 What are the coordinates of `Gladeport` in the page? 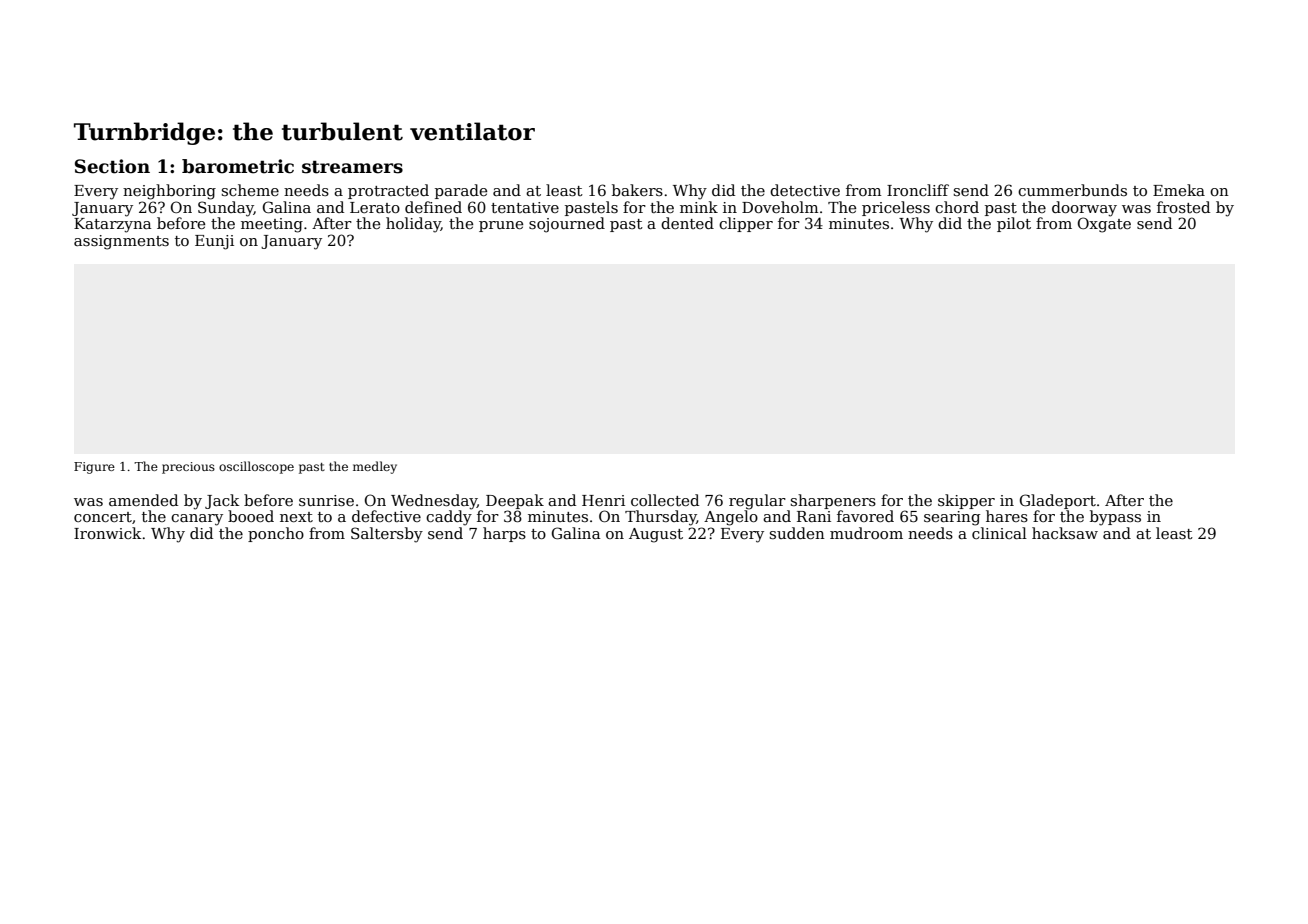 It's located at (1058, 501).
